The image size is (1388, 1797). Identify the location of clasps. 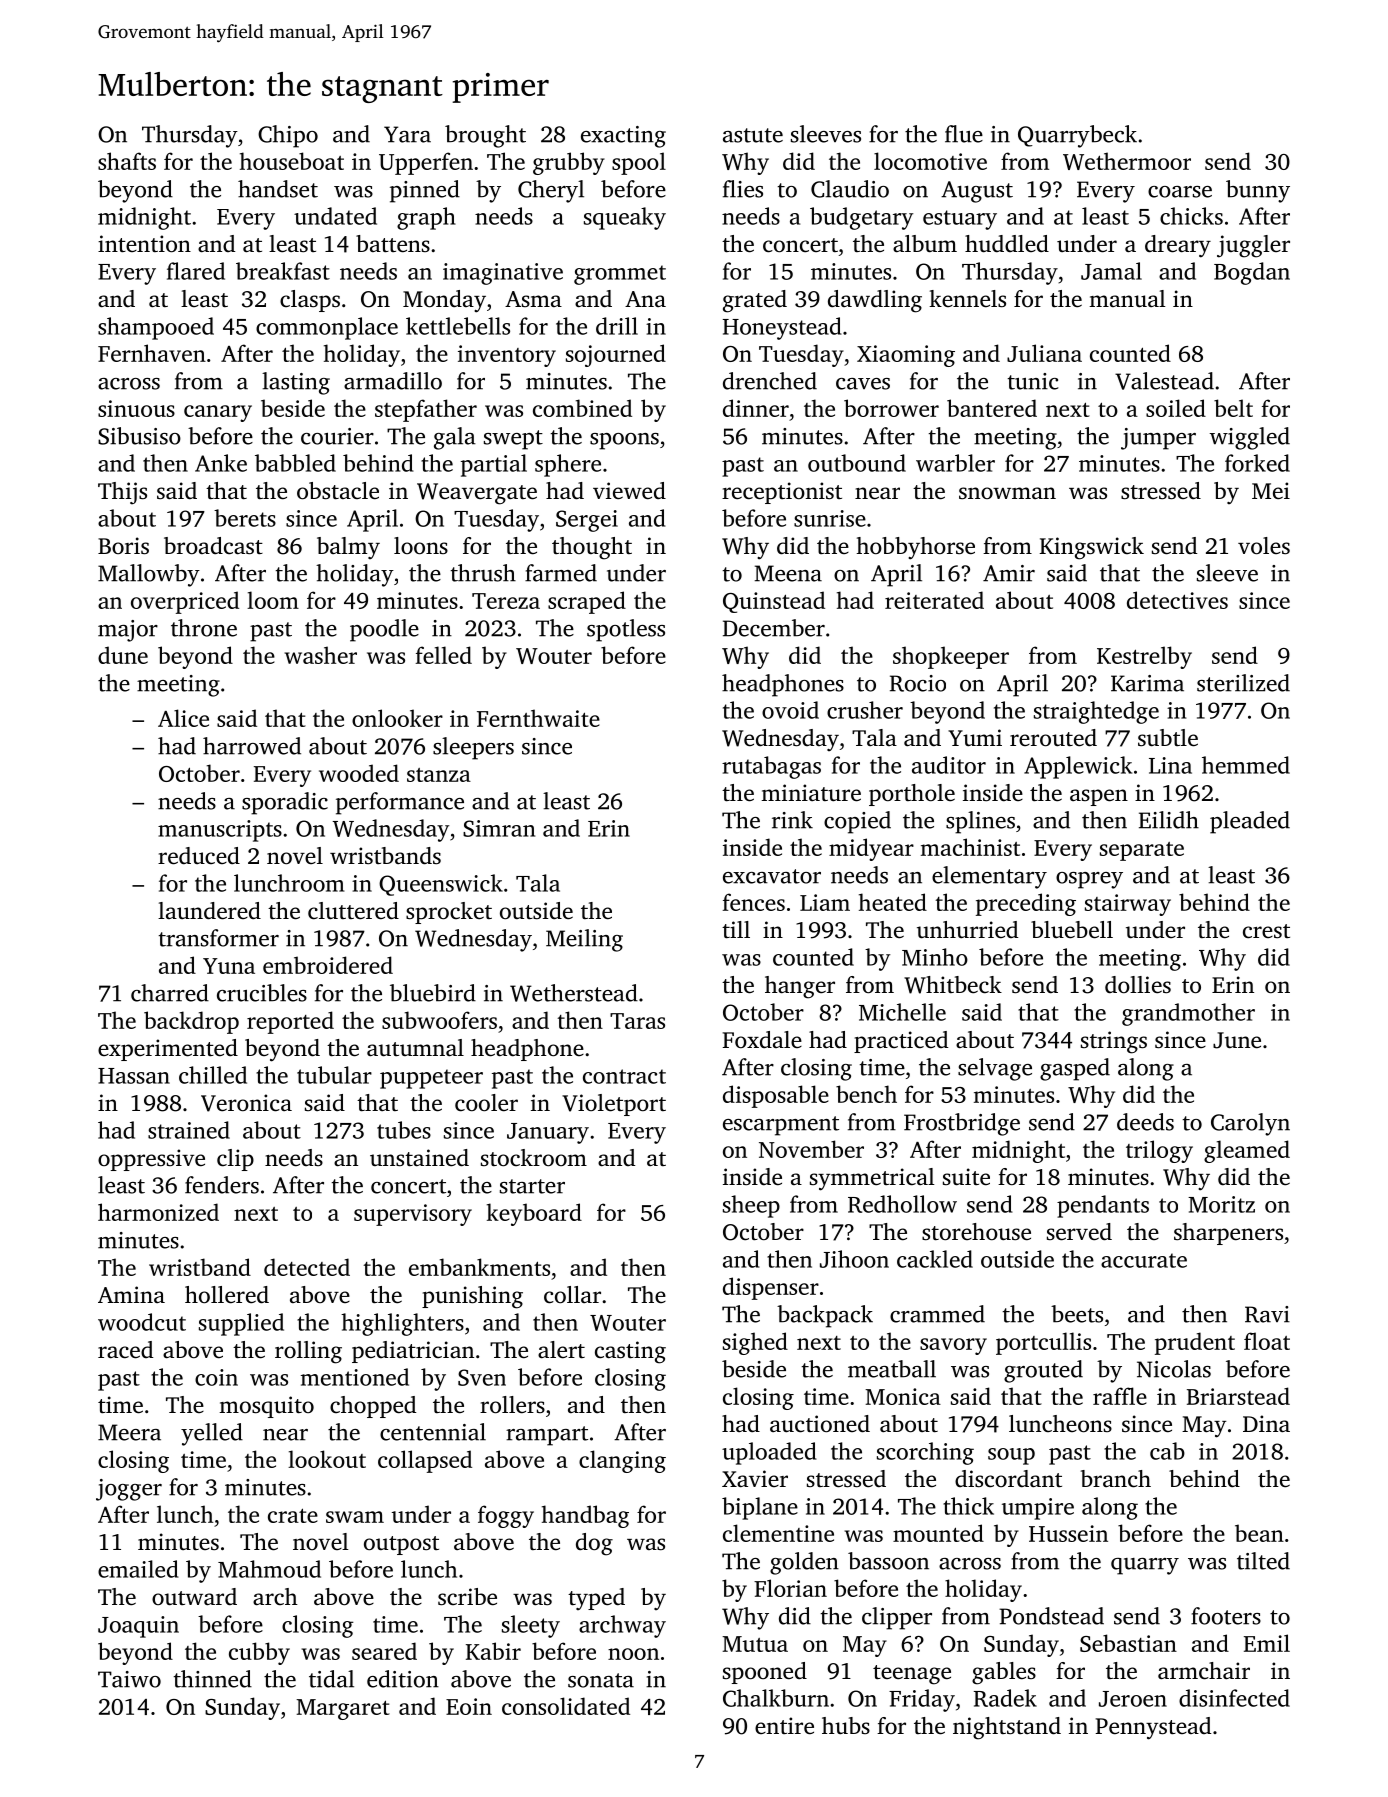
(310, 301).
